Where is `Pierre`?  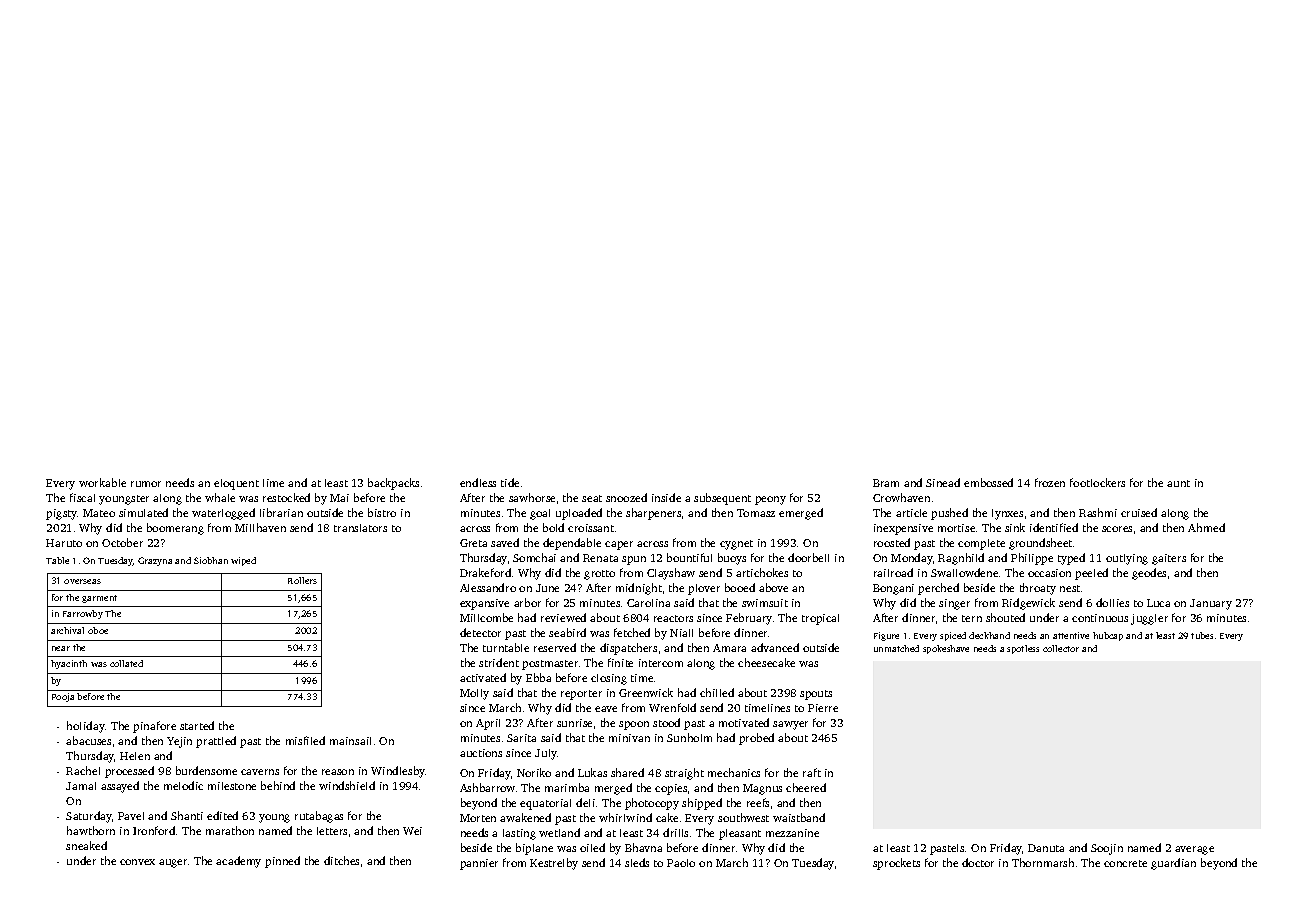 Pierre is located at coordinates (823, 708).
